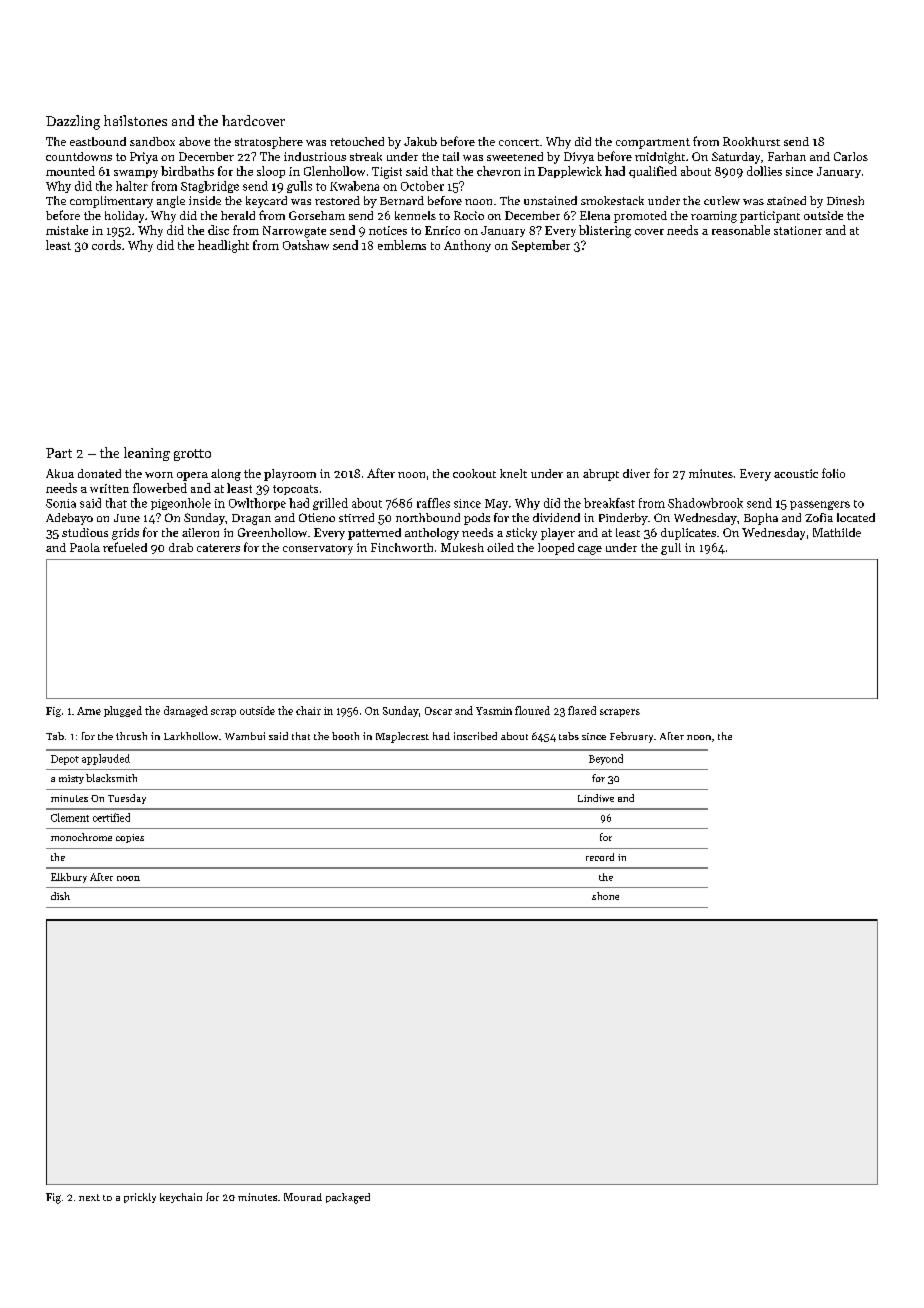  I want to click on Maplecrest, so click(402, 737).
